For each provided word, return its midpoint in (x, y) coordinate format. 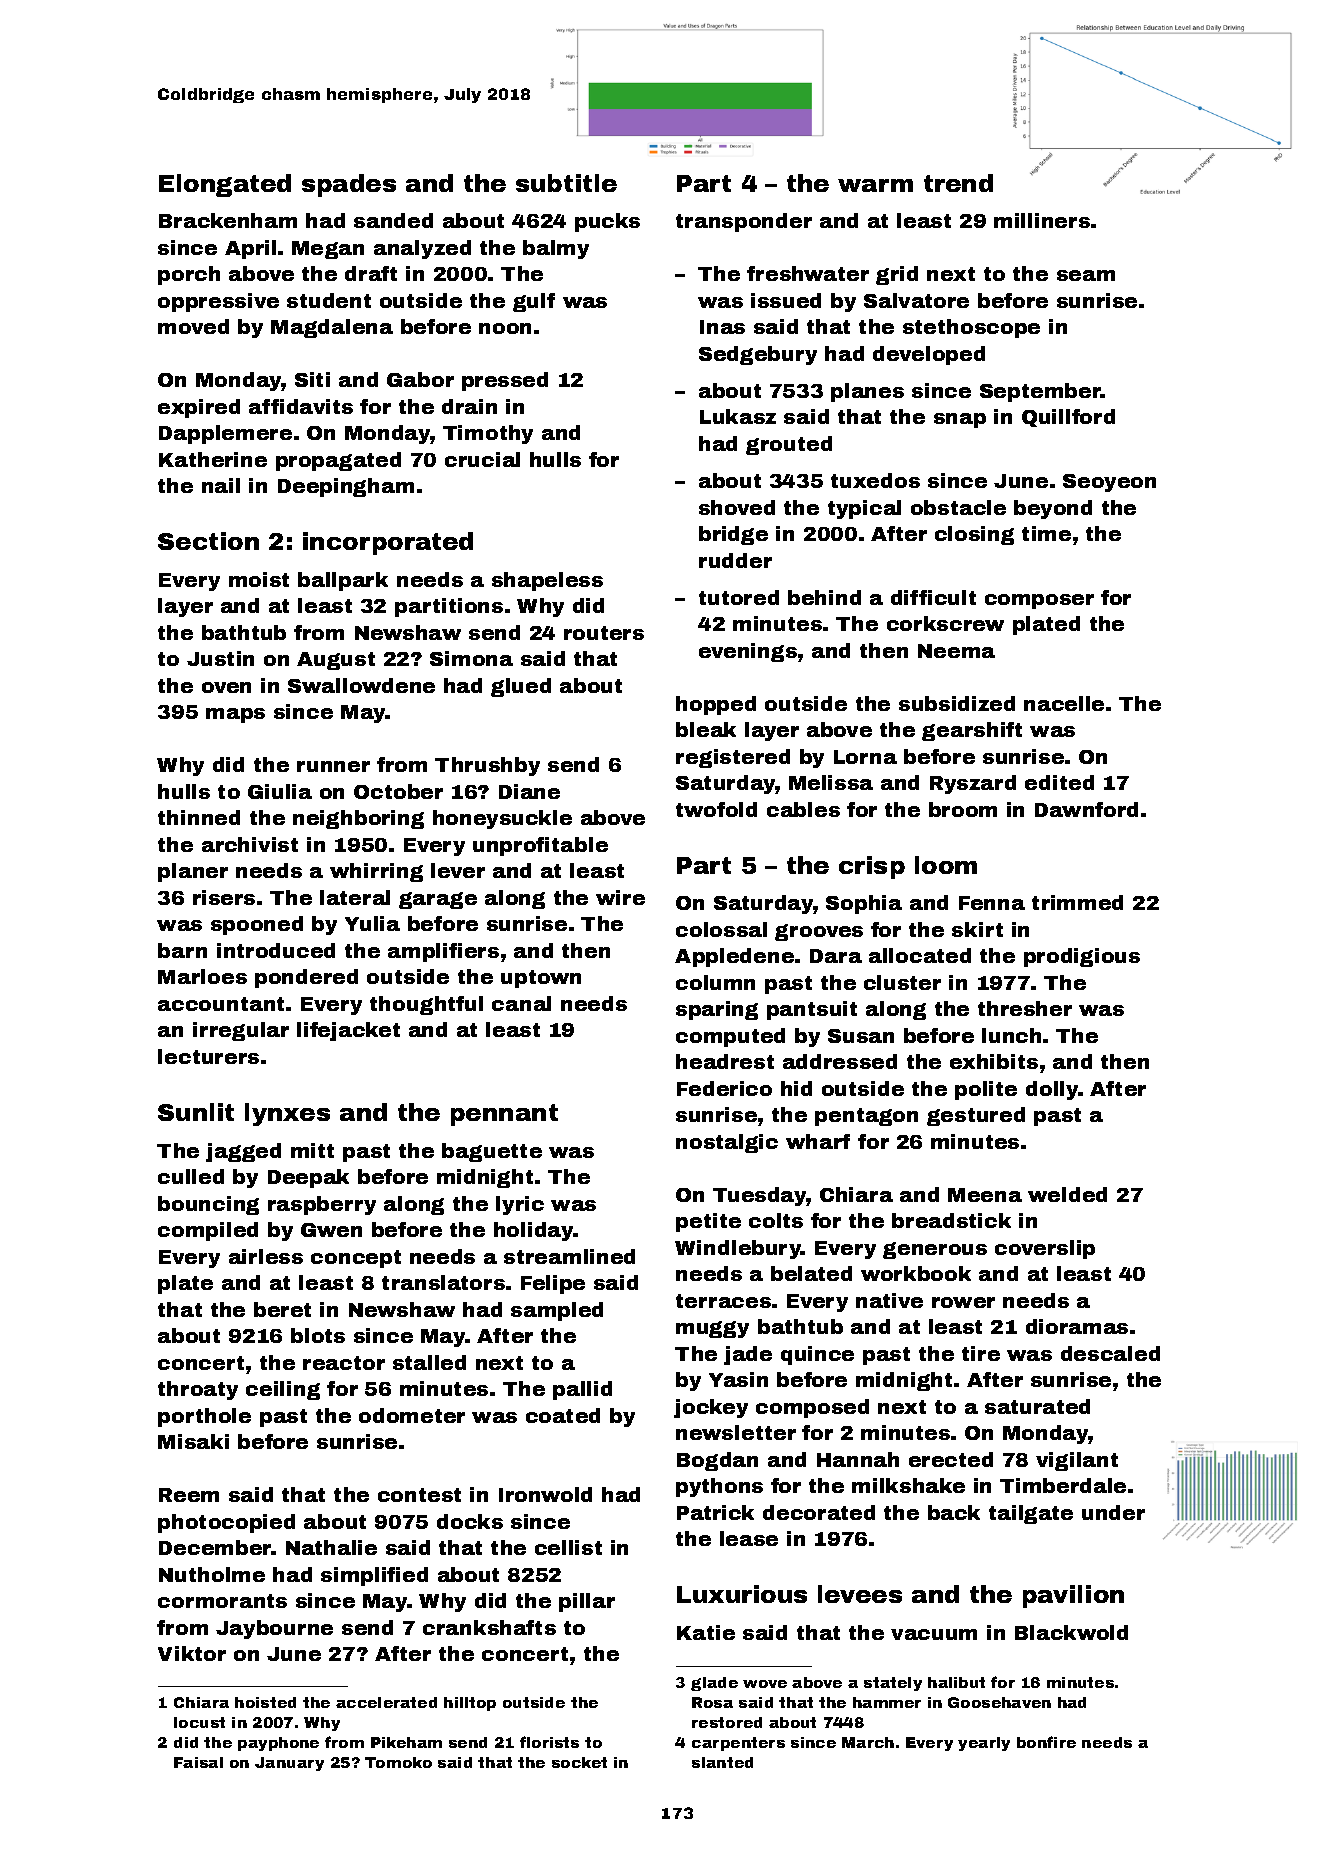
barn (182, 950)
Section (208, 541)
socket (579, 1762)
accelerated (386, 1702)
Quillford (1068, 418)
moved (193, 326)
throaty (198, 1390)
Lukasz (738, 416)
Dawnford (1086, 809)
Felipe (553, 1284)
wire (620, 897)
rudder (735, 560)
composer (1039, 601)
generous (935, 1250)
